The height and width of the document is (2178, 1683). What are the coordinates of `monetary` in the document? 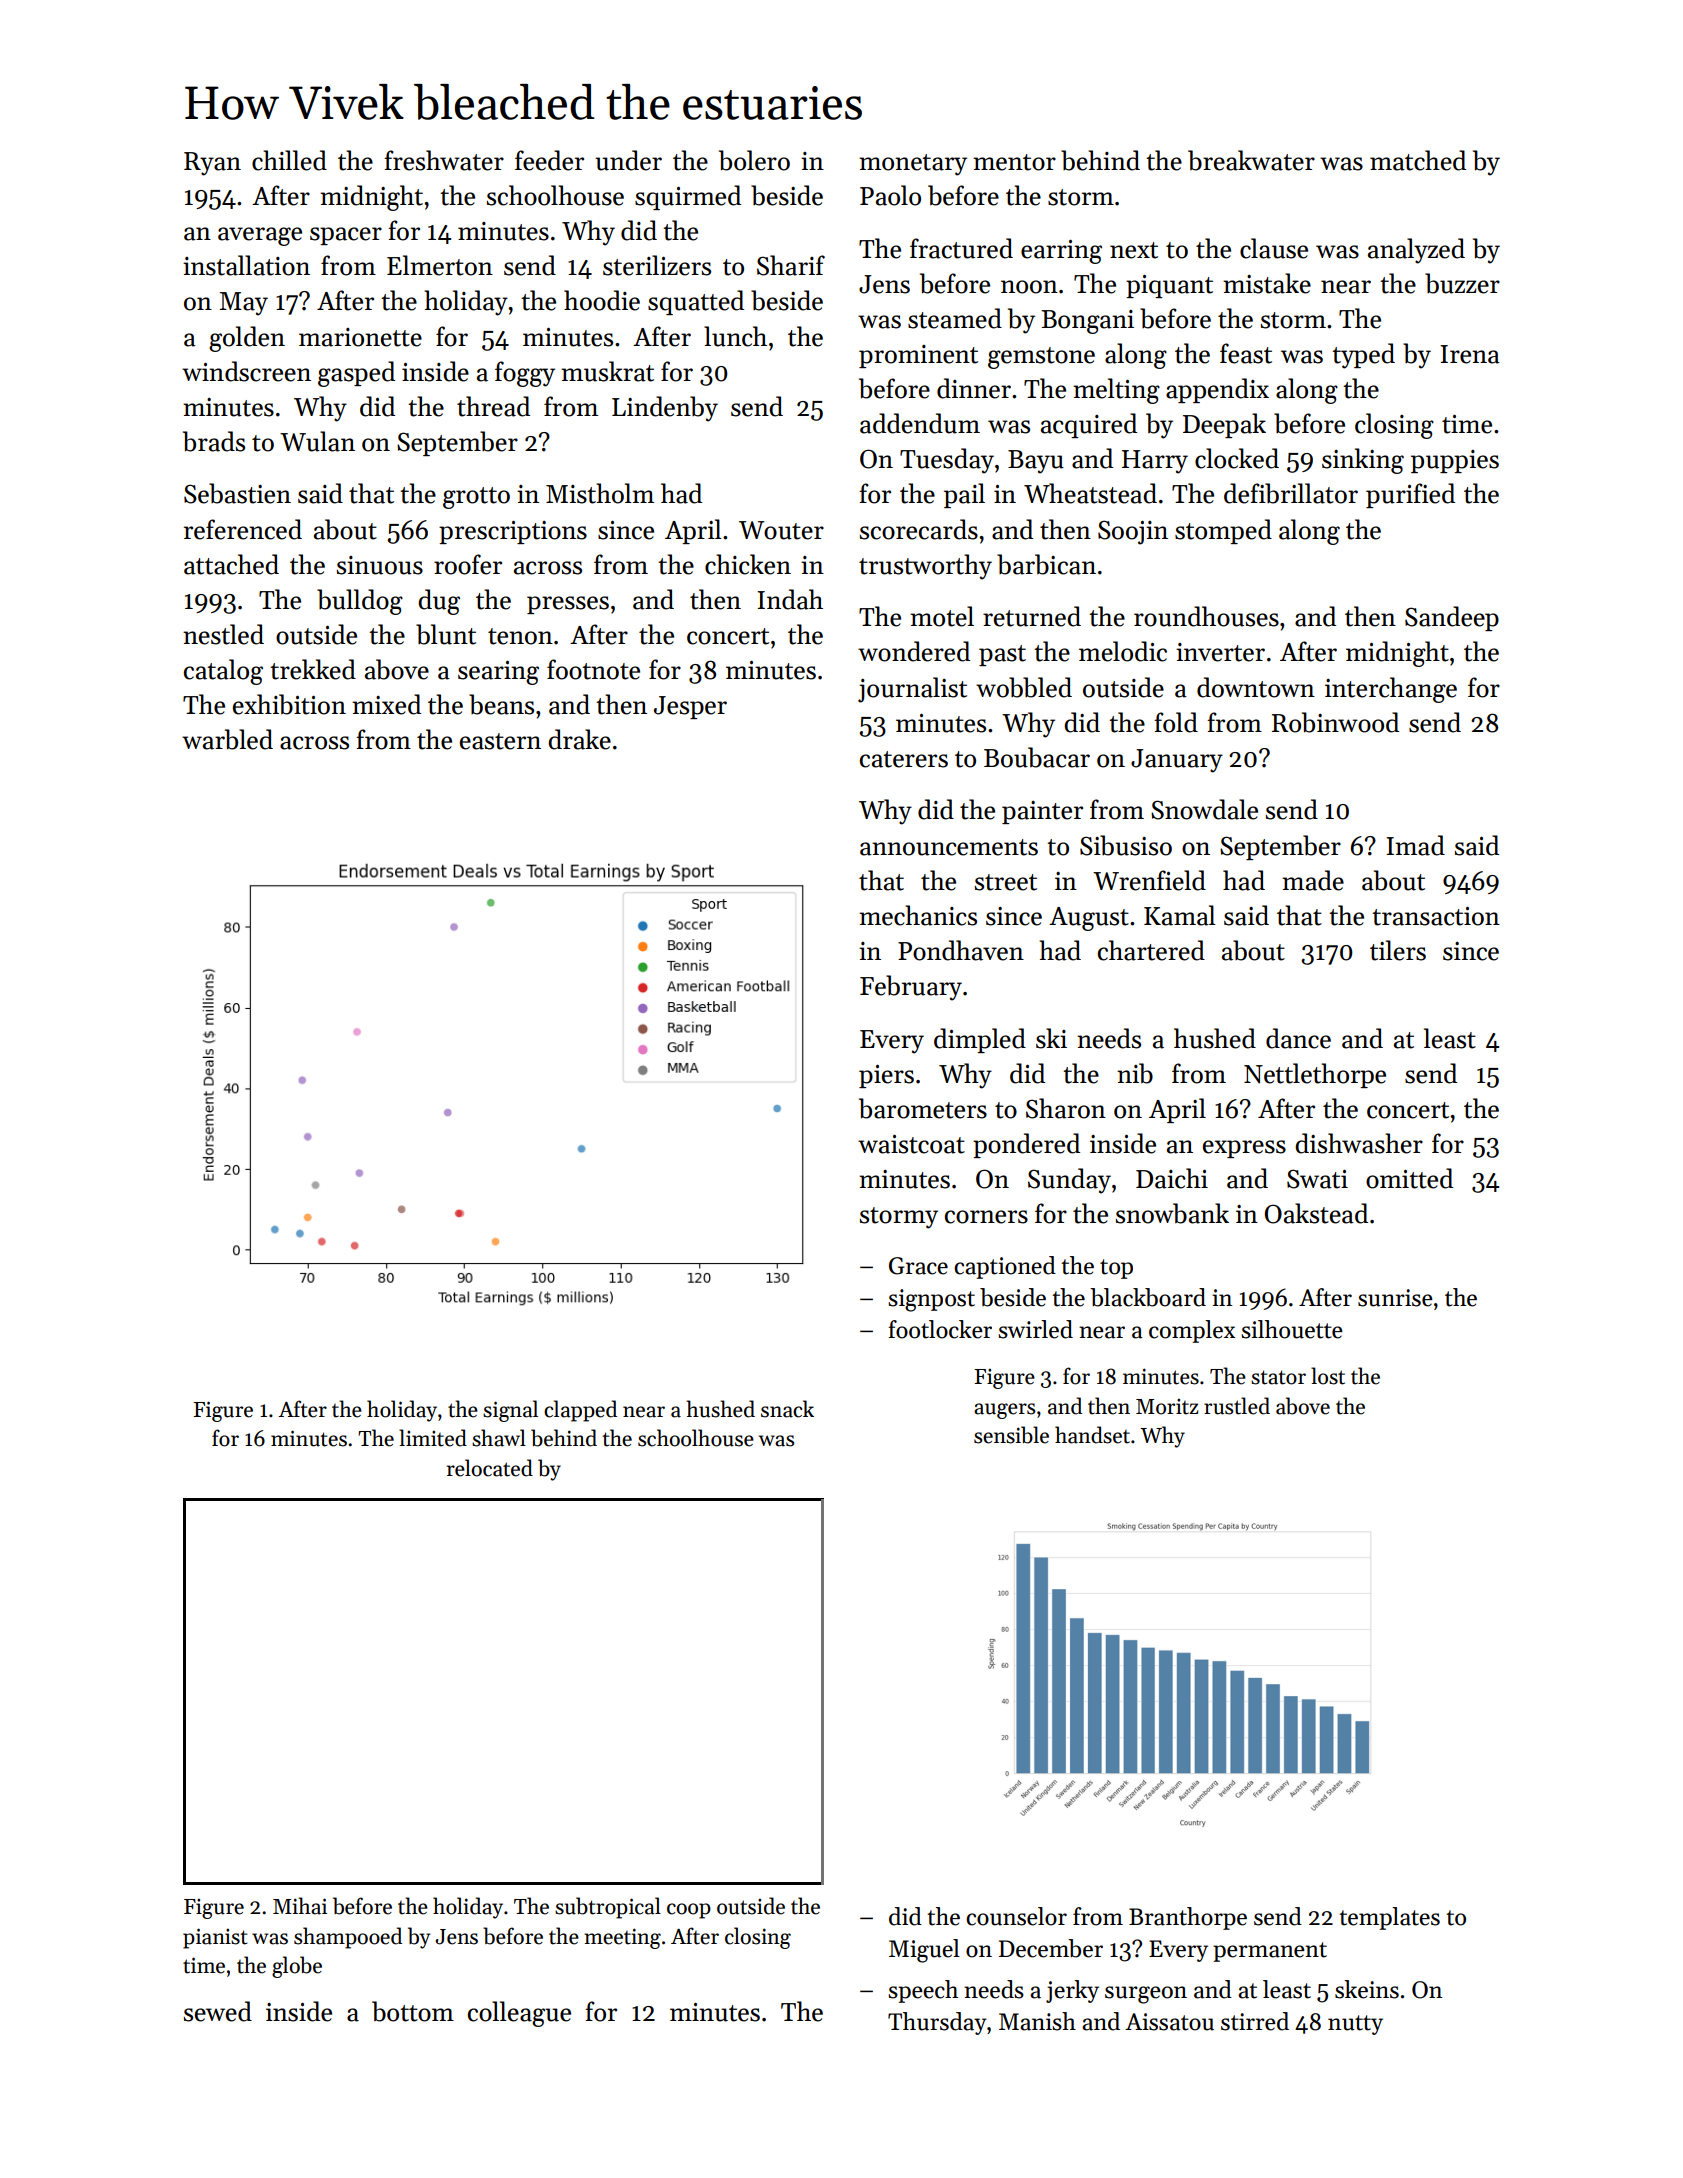 It's located at (913, 165).
